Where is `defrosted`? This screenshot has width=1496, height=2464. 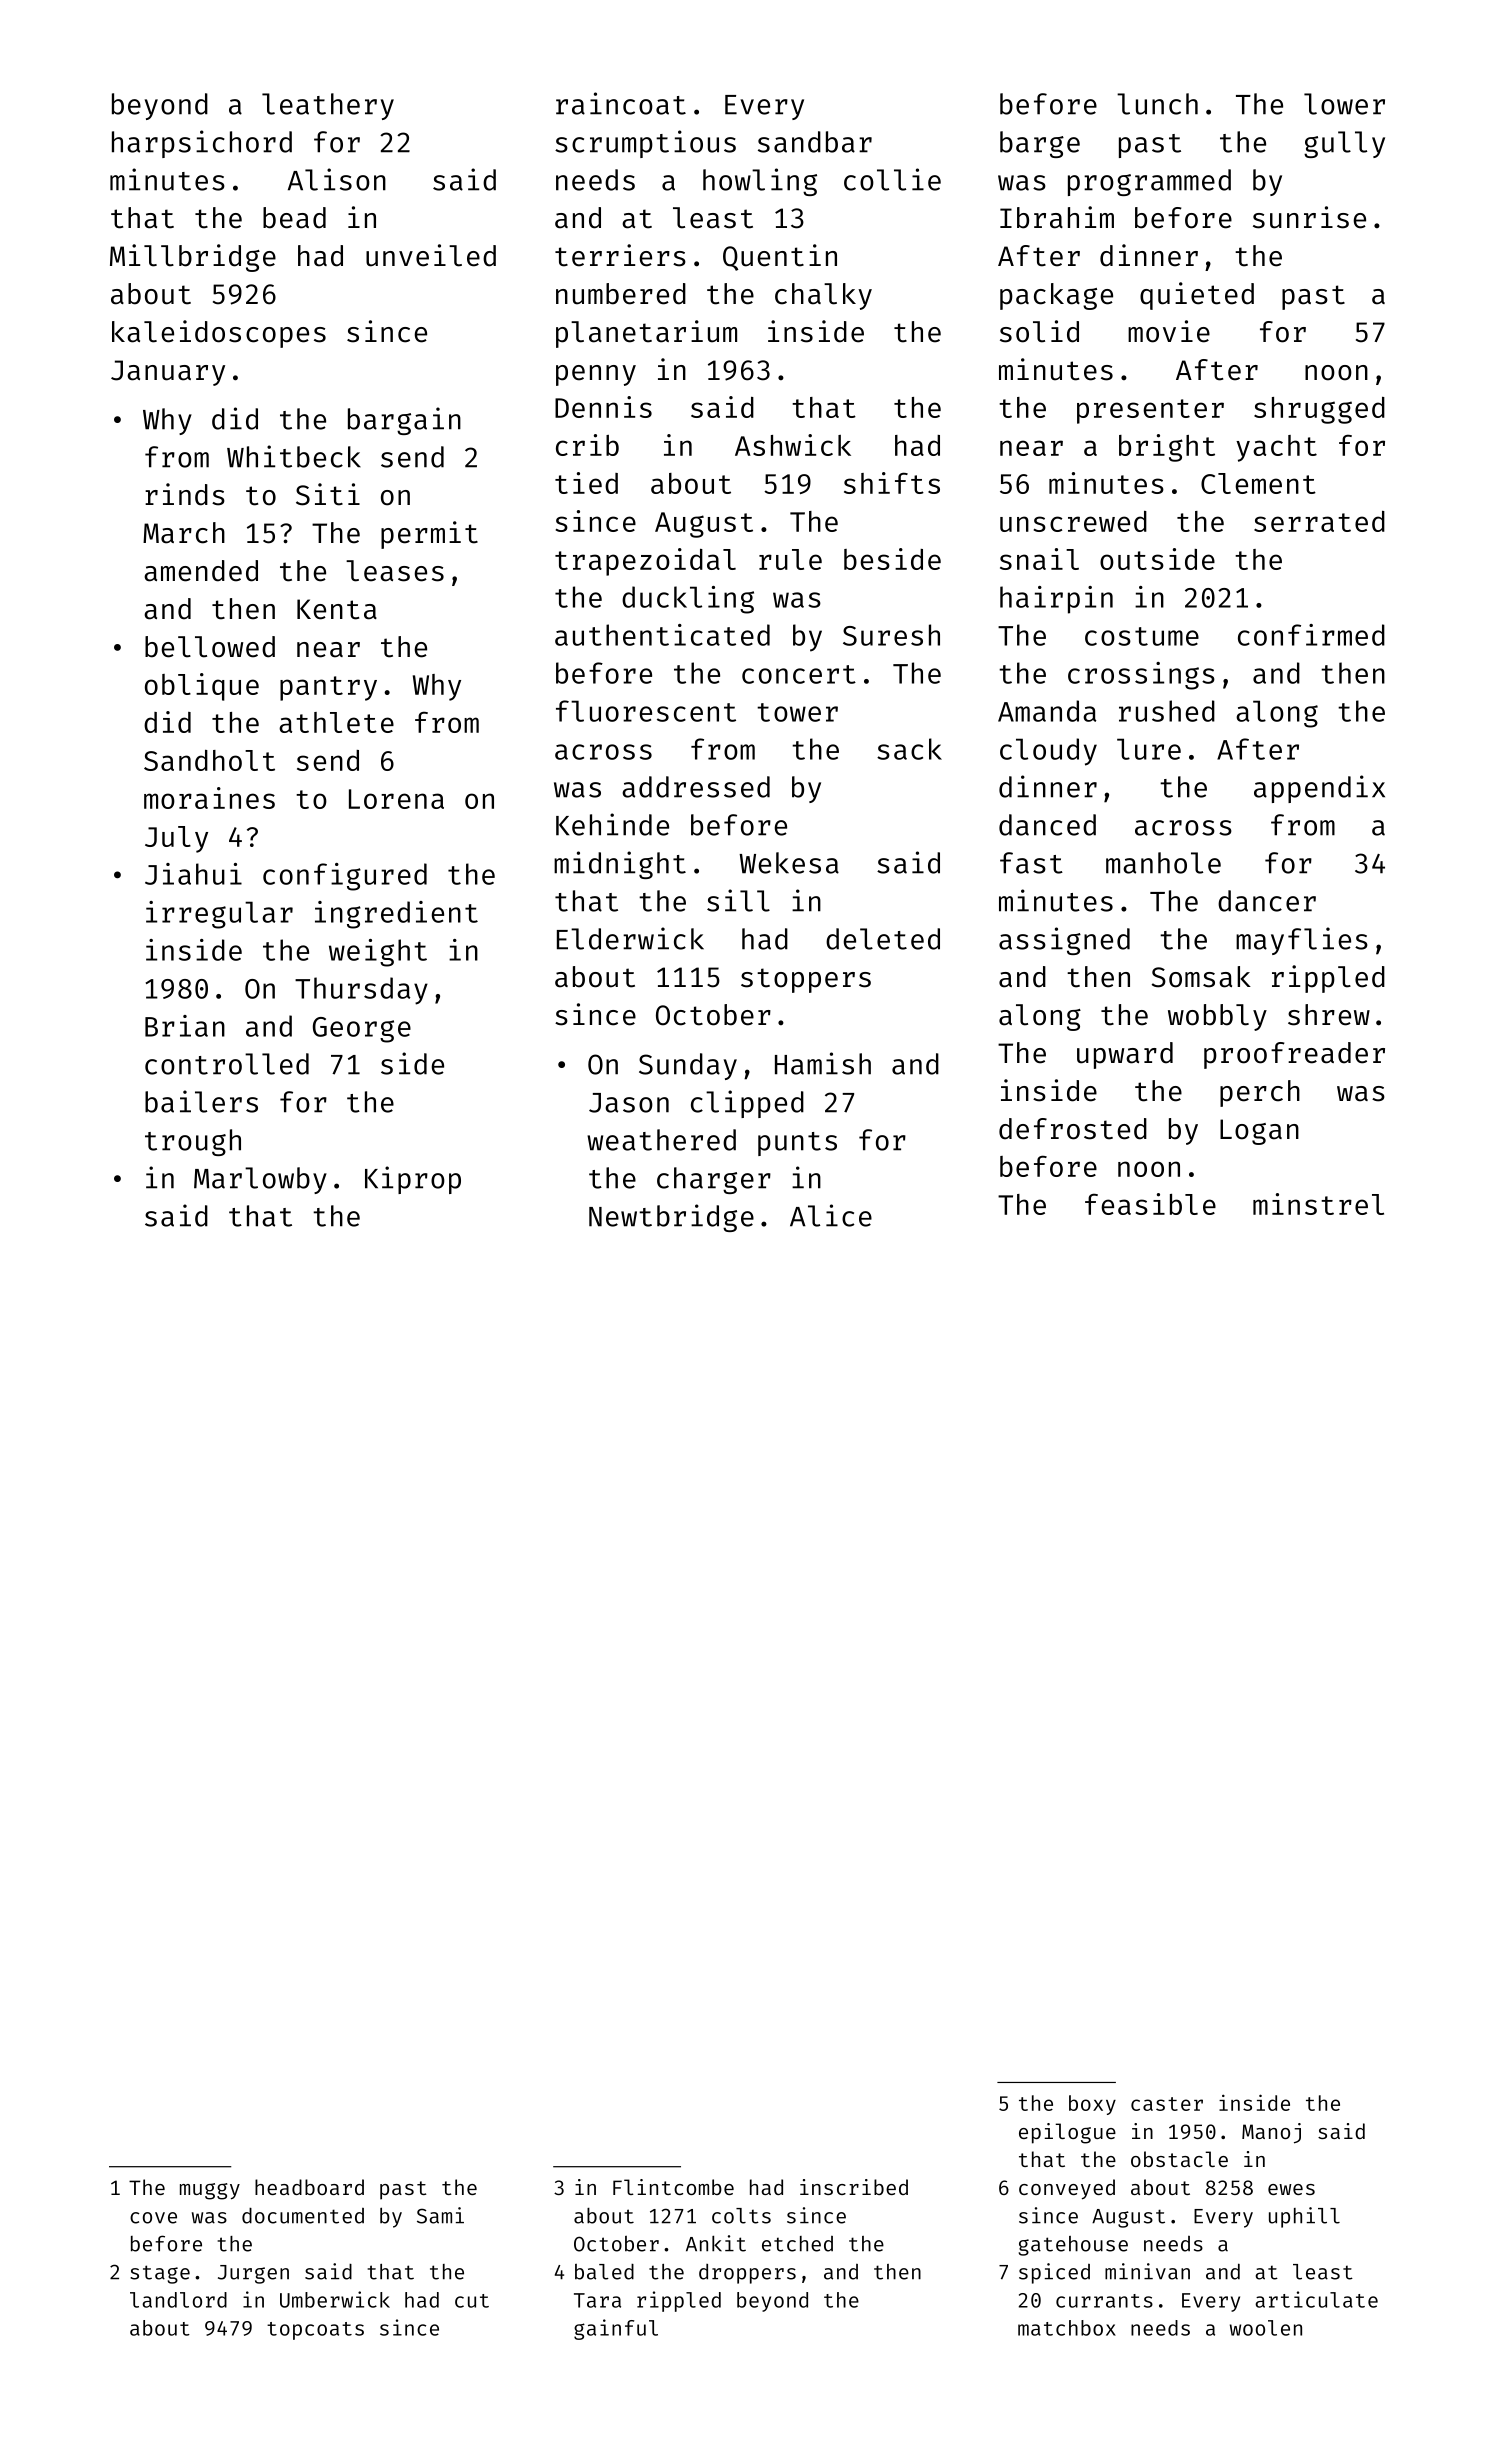 defrosted is located at coordinates (1073, 1129).
